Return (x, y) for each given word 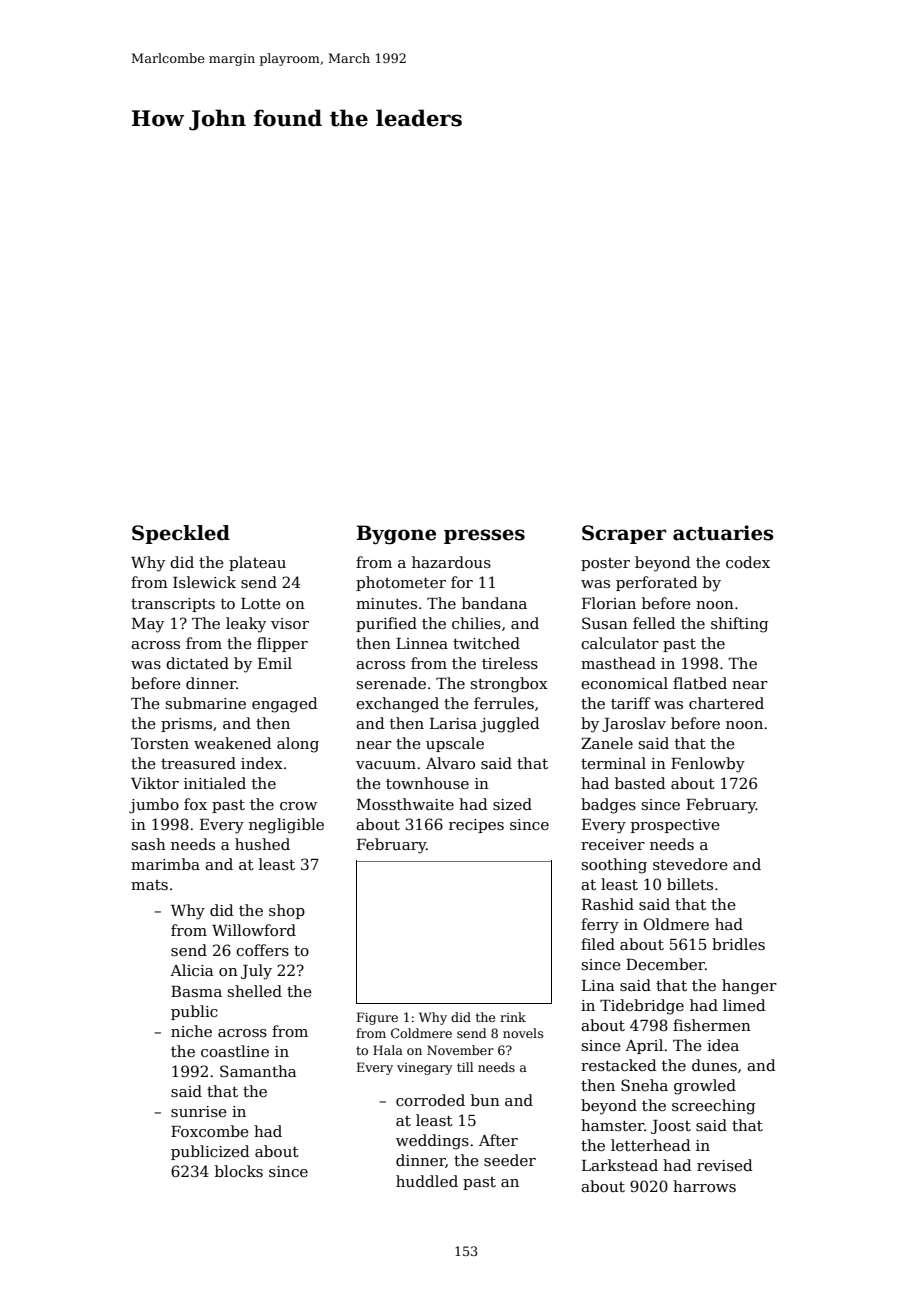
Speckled (181, 534)
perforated (657, 583)
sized (512, 804)
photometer (401, 583)
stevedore (690, 864)
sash (149, 844)
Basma (196, 991)
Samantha (258, 1071)
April (644, 1046)
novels (523, 1033)
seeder (510, 1160)
